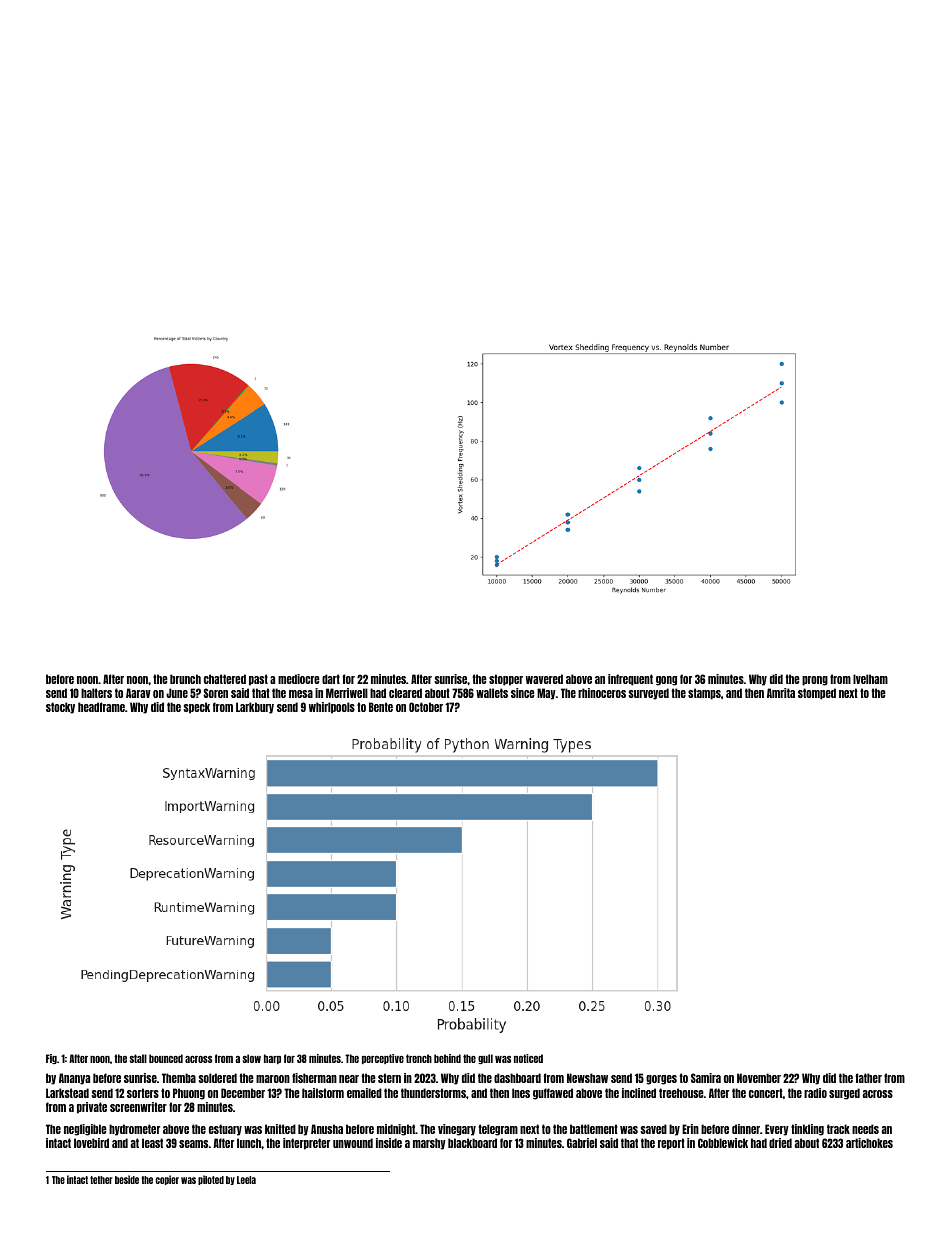 This screenshot has height=1233, width=952. I want to click on stopper, so click(506, 680).
